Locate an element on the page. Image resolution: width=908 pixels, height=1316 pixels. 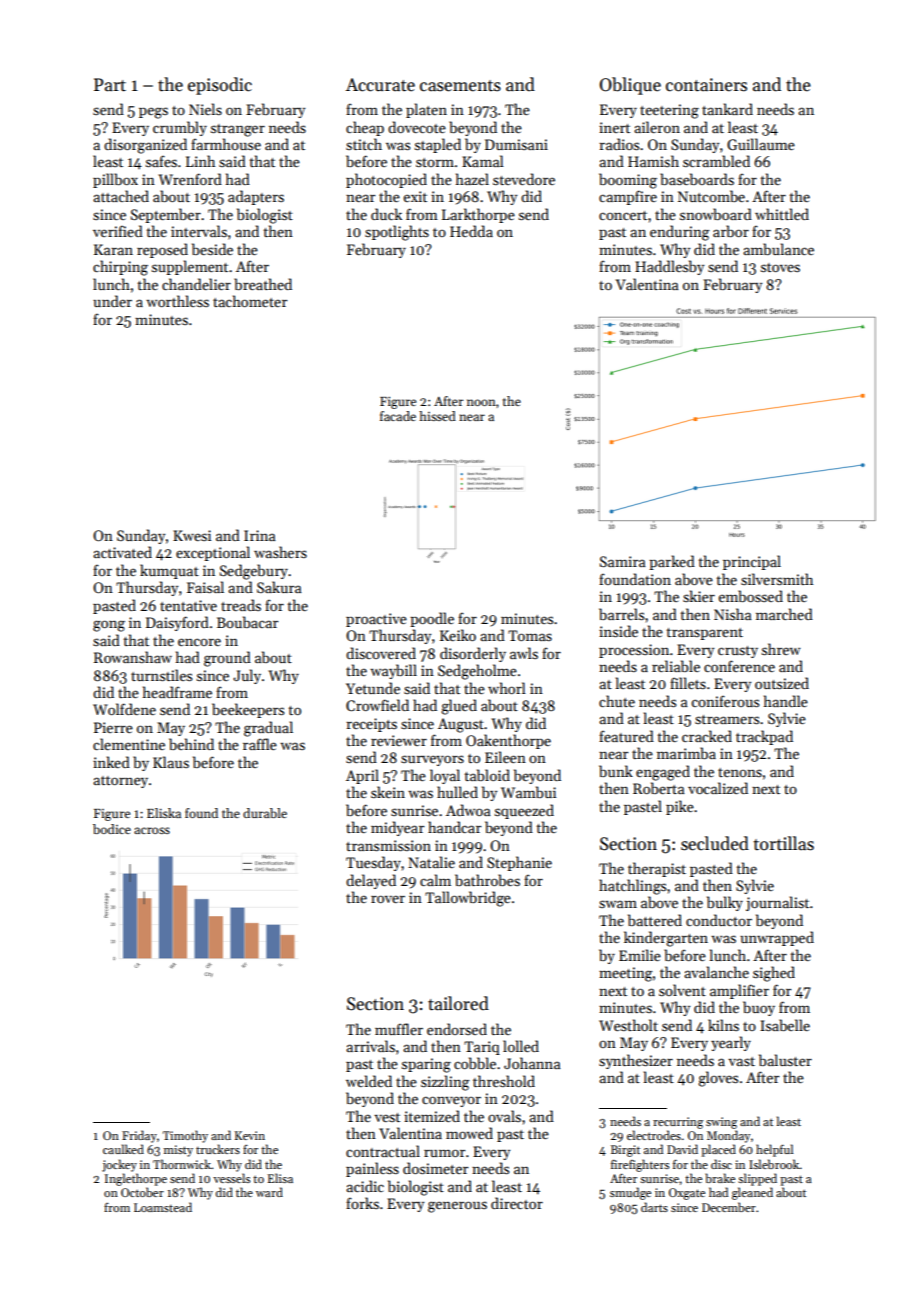
bodice is located at coordinates (112, 829).
